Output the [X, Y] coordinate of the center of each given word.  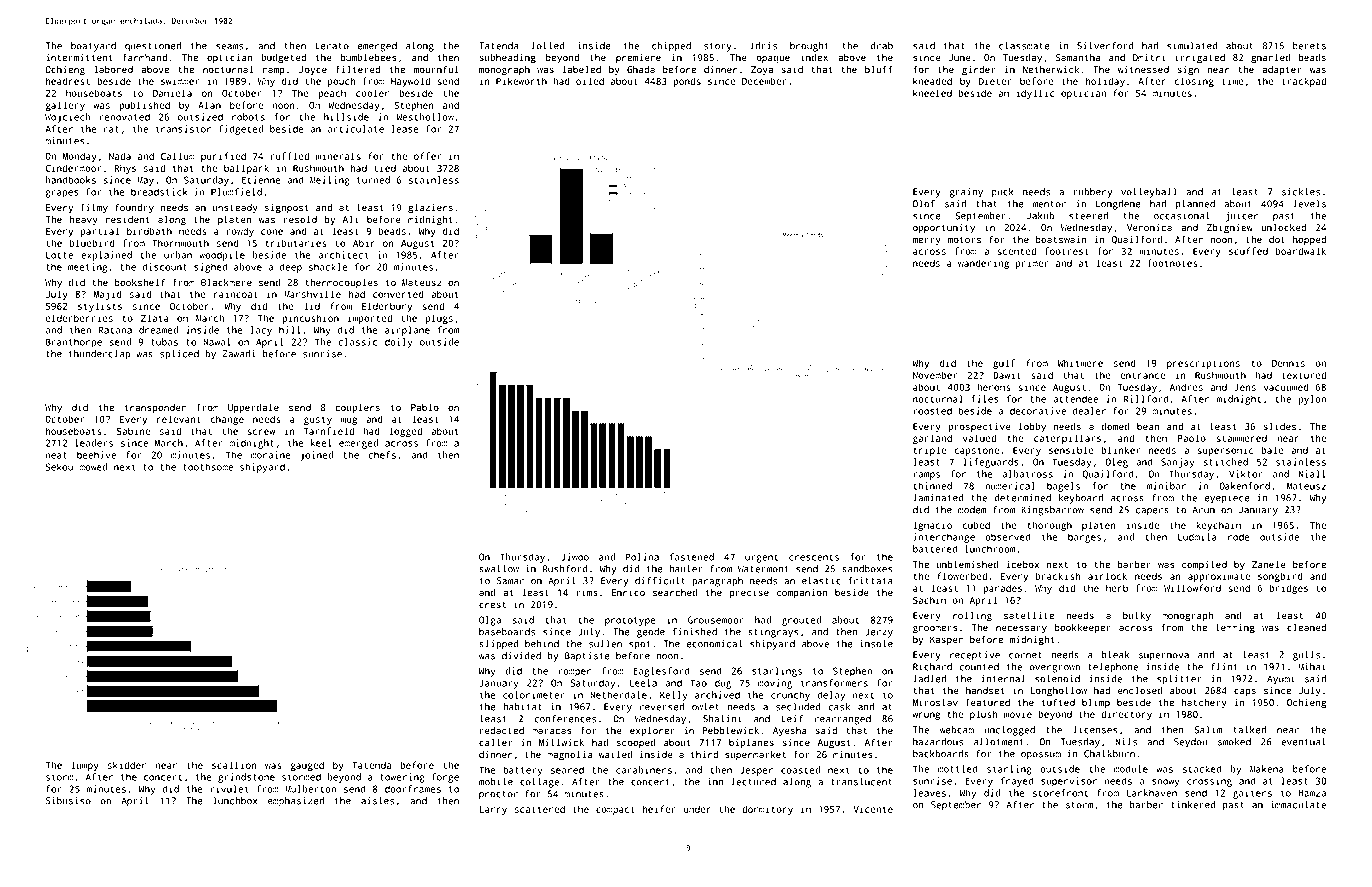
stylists [100, 307]
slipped [499, 645]
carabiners [644, 770]
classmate [1024, 46]
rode [1239, 537]
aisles [377, 801]
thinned [932, 486]
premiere [638, 58]
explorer [652, 731]
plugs [439, 319]
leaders [94, 443]
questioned [153, 47]
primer [1032, 264]
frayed [1017, 782]
